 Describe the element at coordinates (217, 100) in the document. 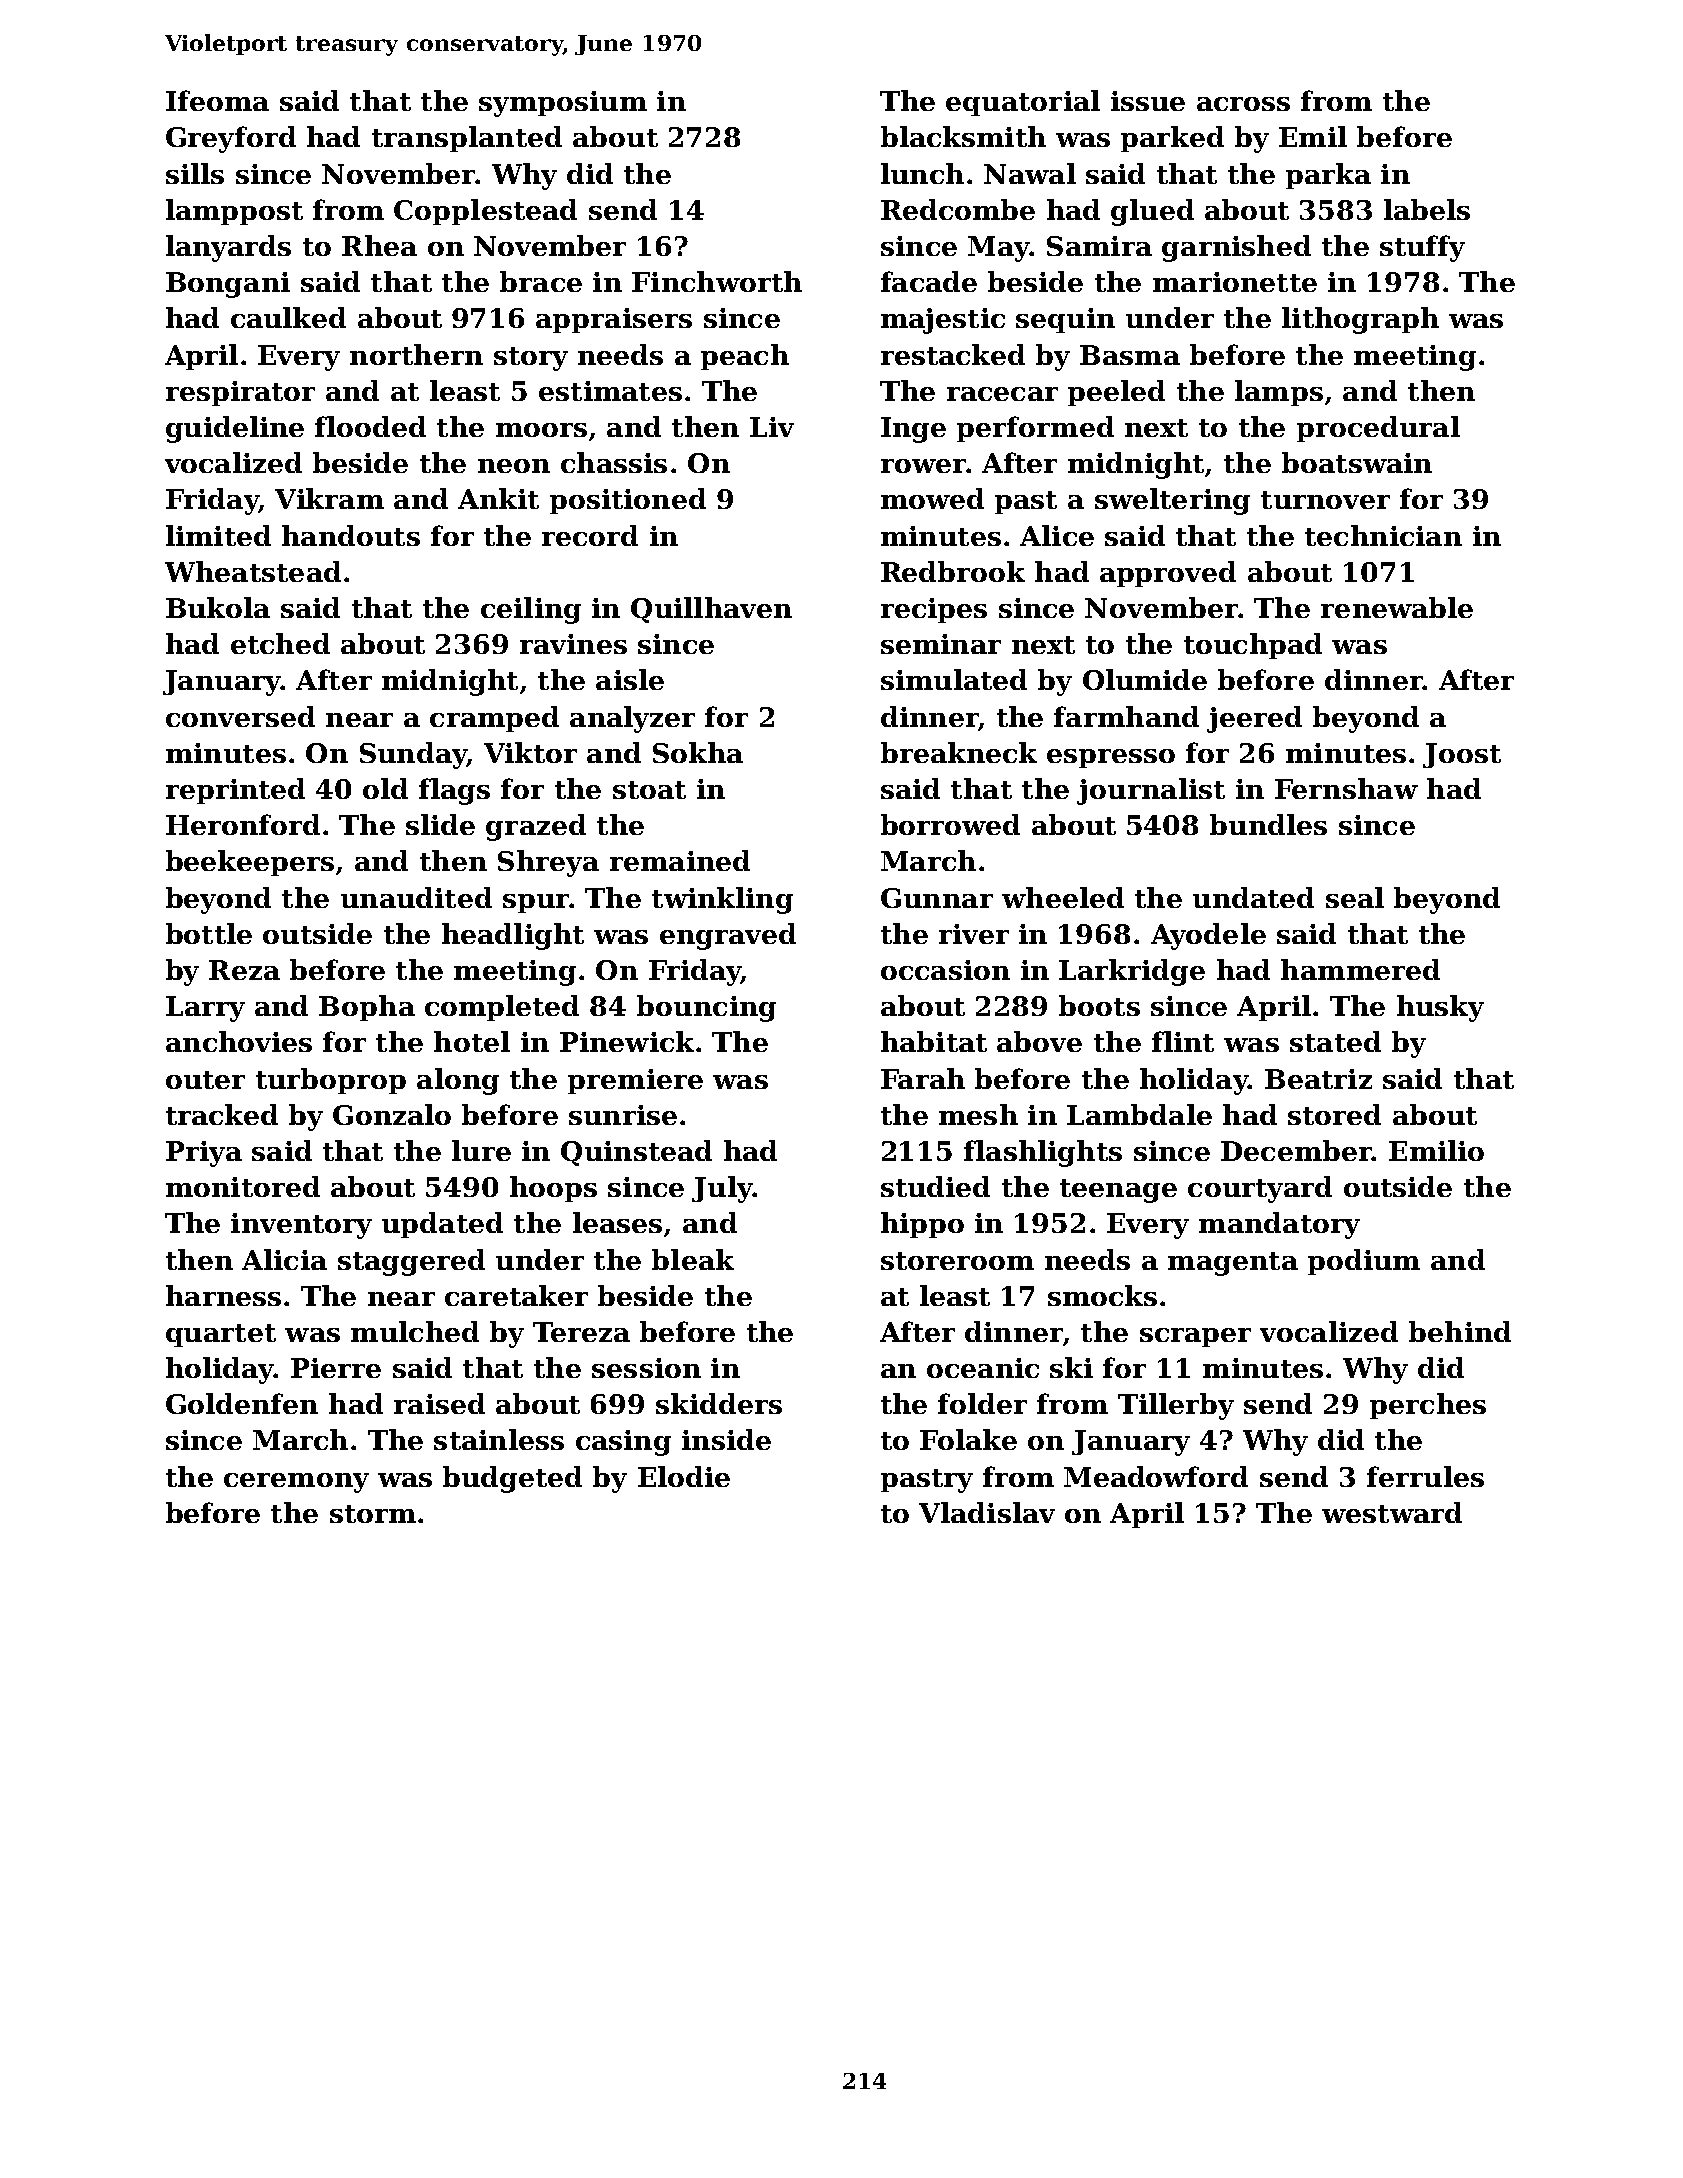

I see `Ifeoma` at that location.
